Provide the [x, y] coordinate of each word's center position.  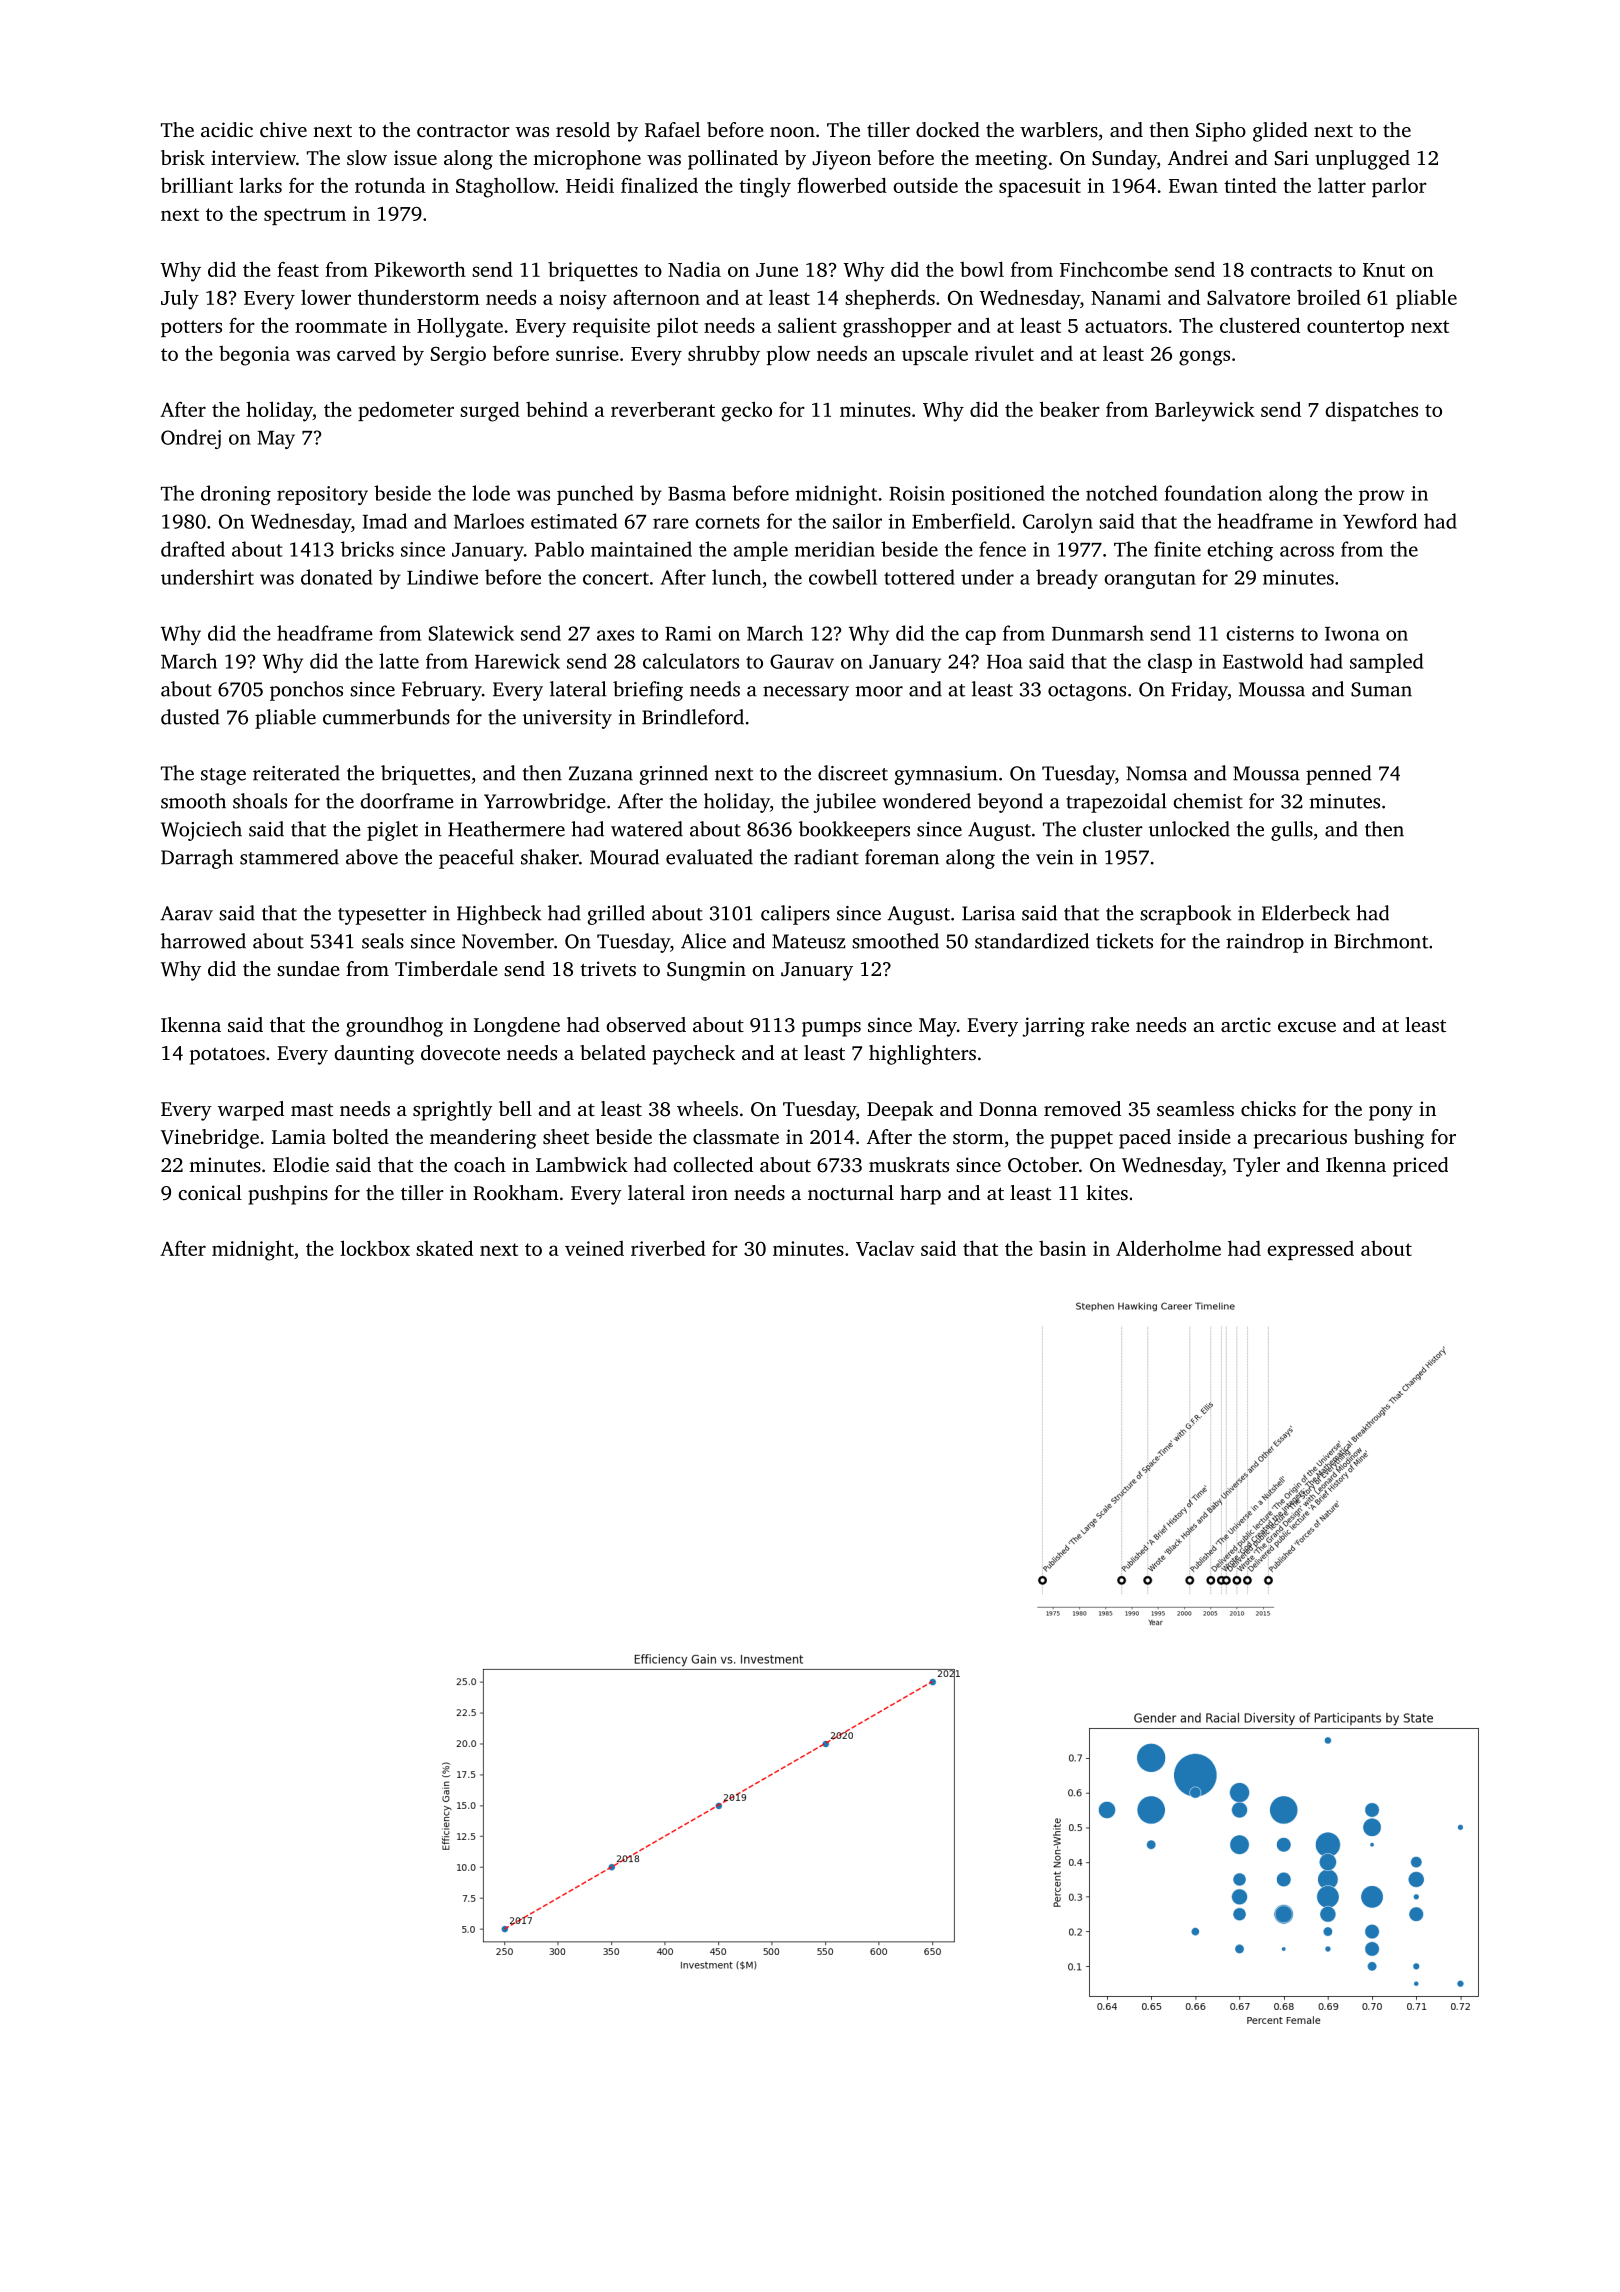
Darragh [197, 859]
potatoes [227, 1056]
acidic [227, 129]
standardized [1032, 941]
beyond [1010, 803]
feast [298, 269]
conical [210, 1192]
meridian [835, 549]
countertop [1355, 328]
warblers [1059, 129]
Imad [385, 521]
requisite [611, 327]
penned [1339, 775]
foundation [1213, 493]
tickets [1124, 941]
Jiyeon [842, 160]
